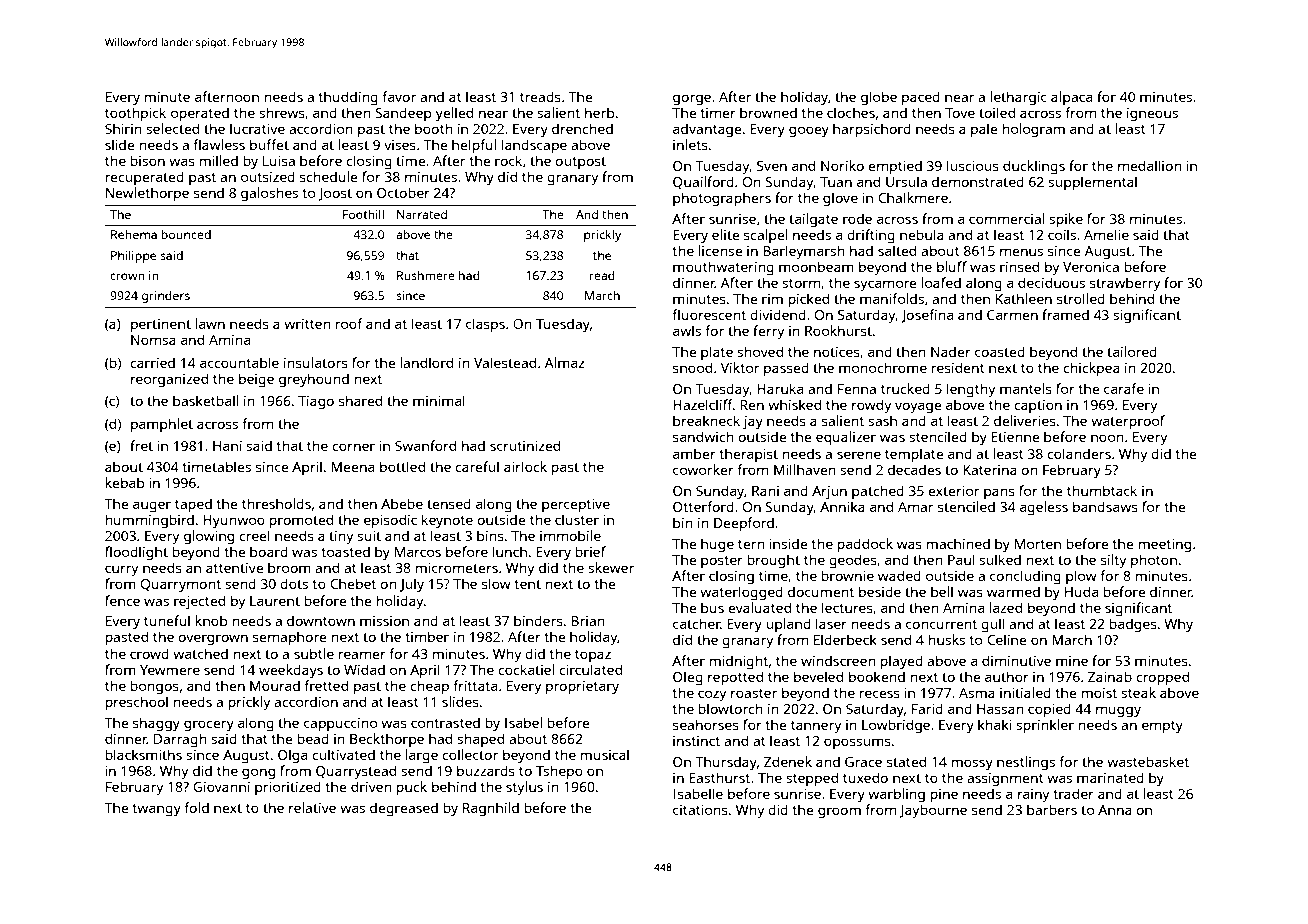  What do you see at coordinates (780, 388) in the screenshot?
I see `Haruka` at bounding box center [780, 388].
